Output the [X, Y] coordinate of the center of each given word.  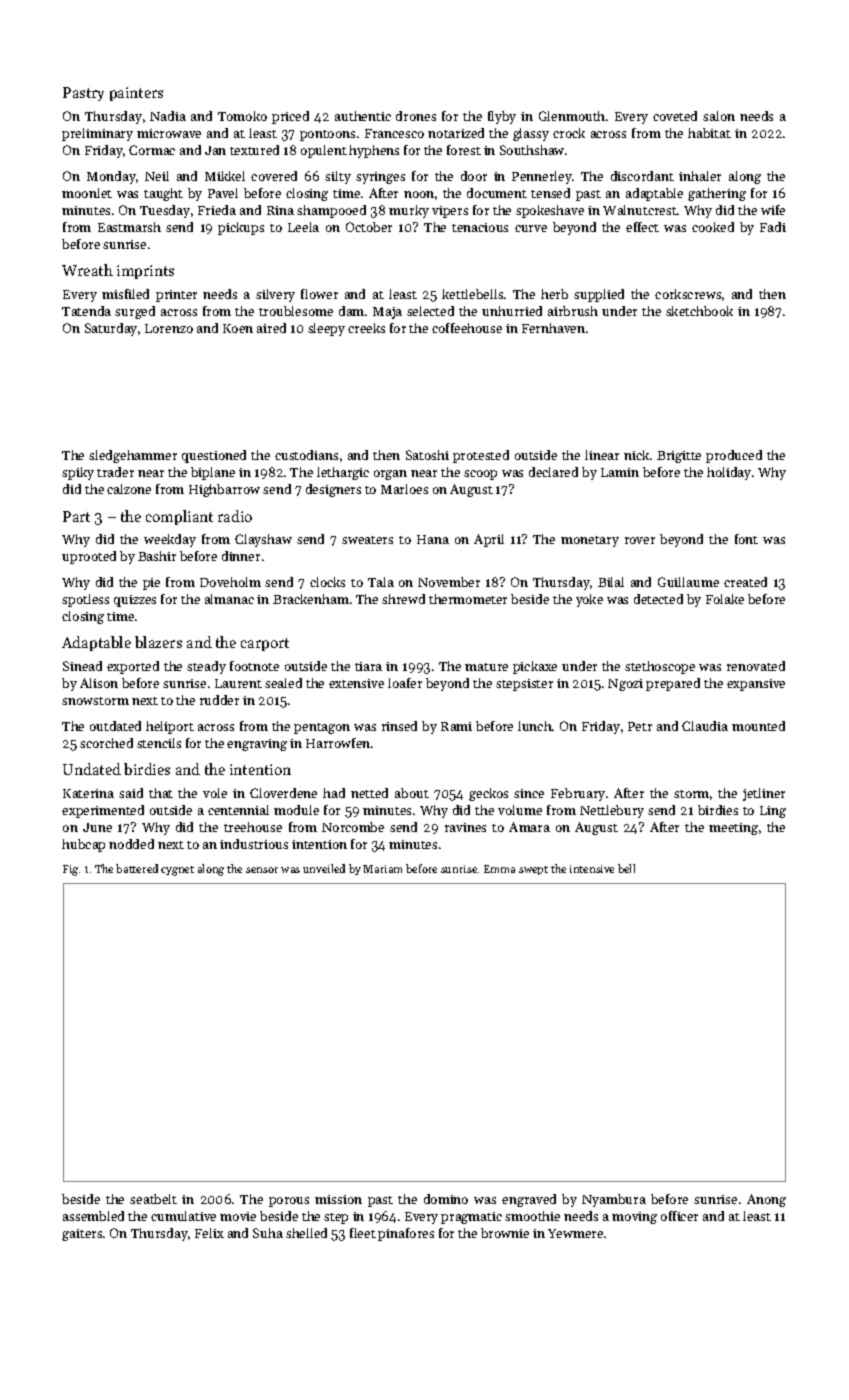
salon [719, 116]
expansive [756, 685]
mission [338, 1199]
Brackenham [311, 599]
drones [416, 116]
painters [136, 94]
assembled [93, 1216]
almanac [229, 599]
